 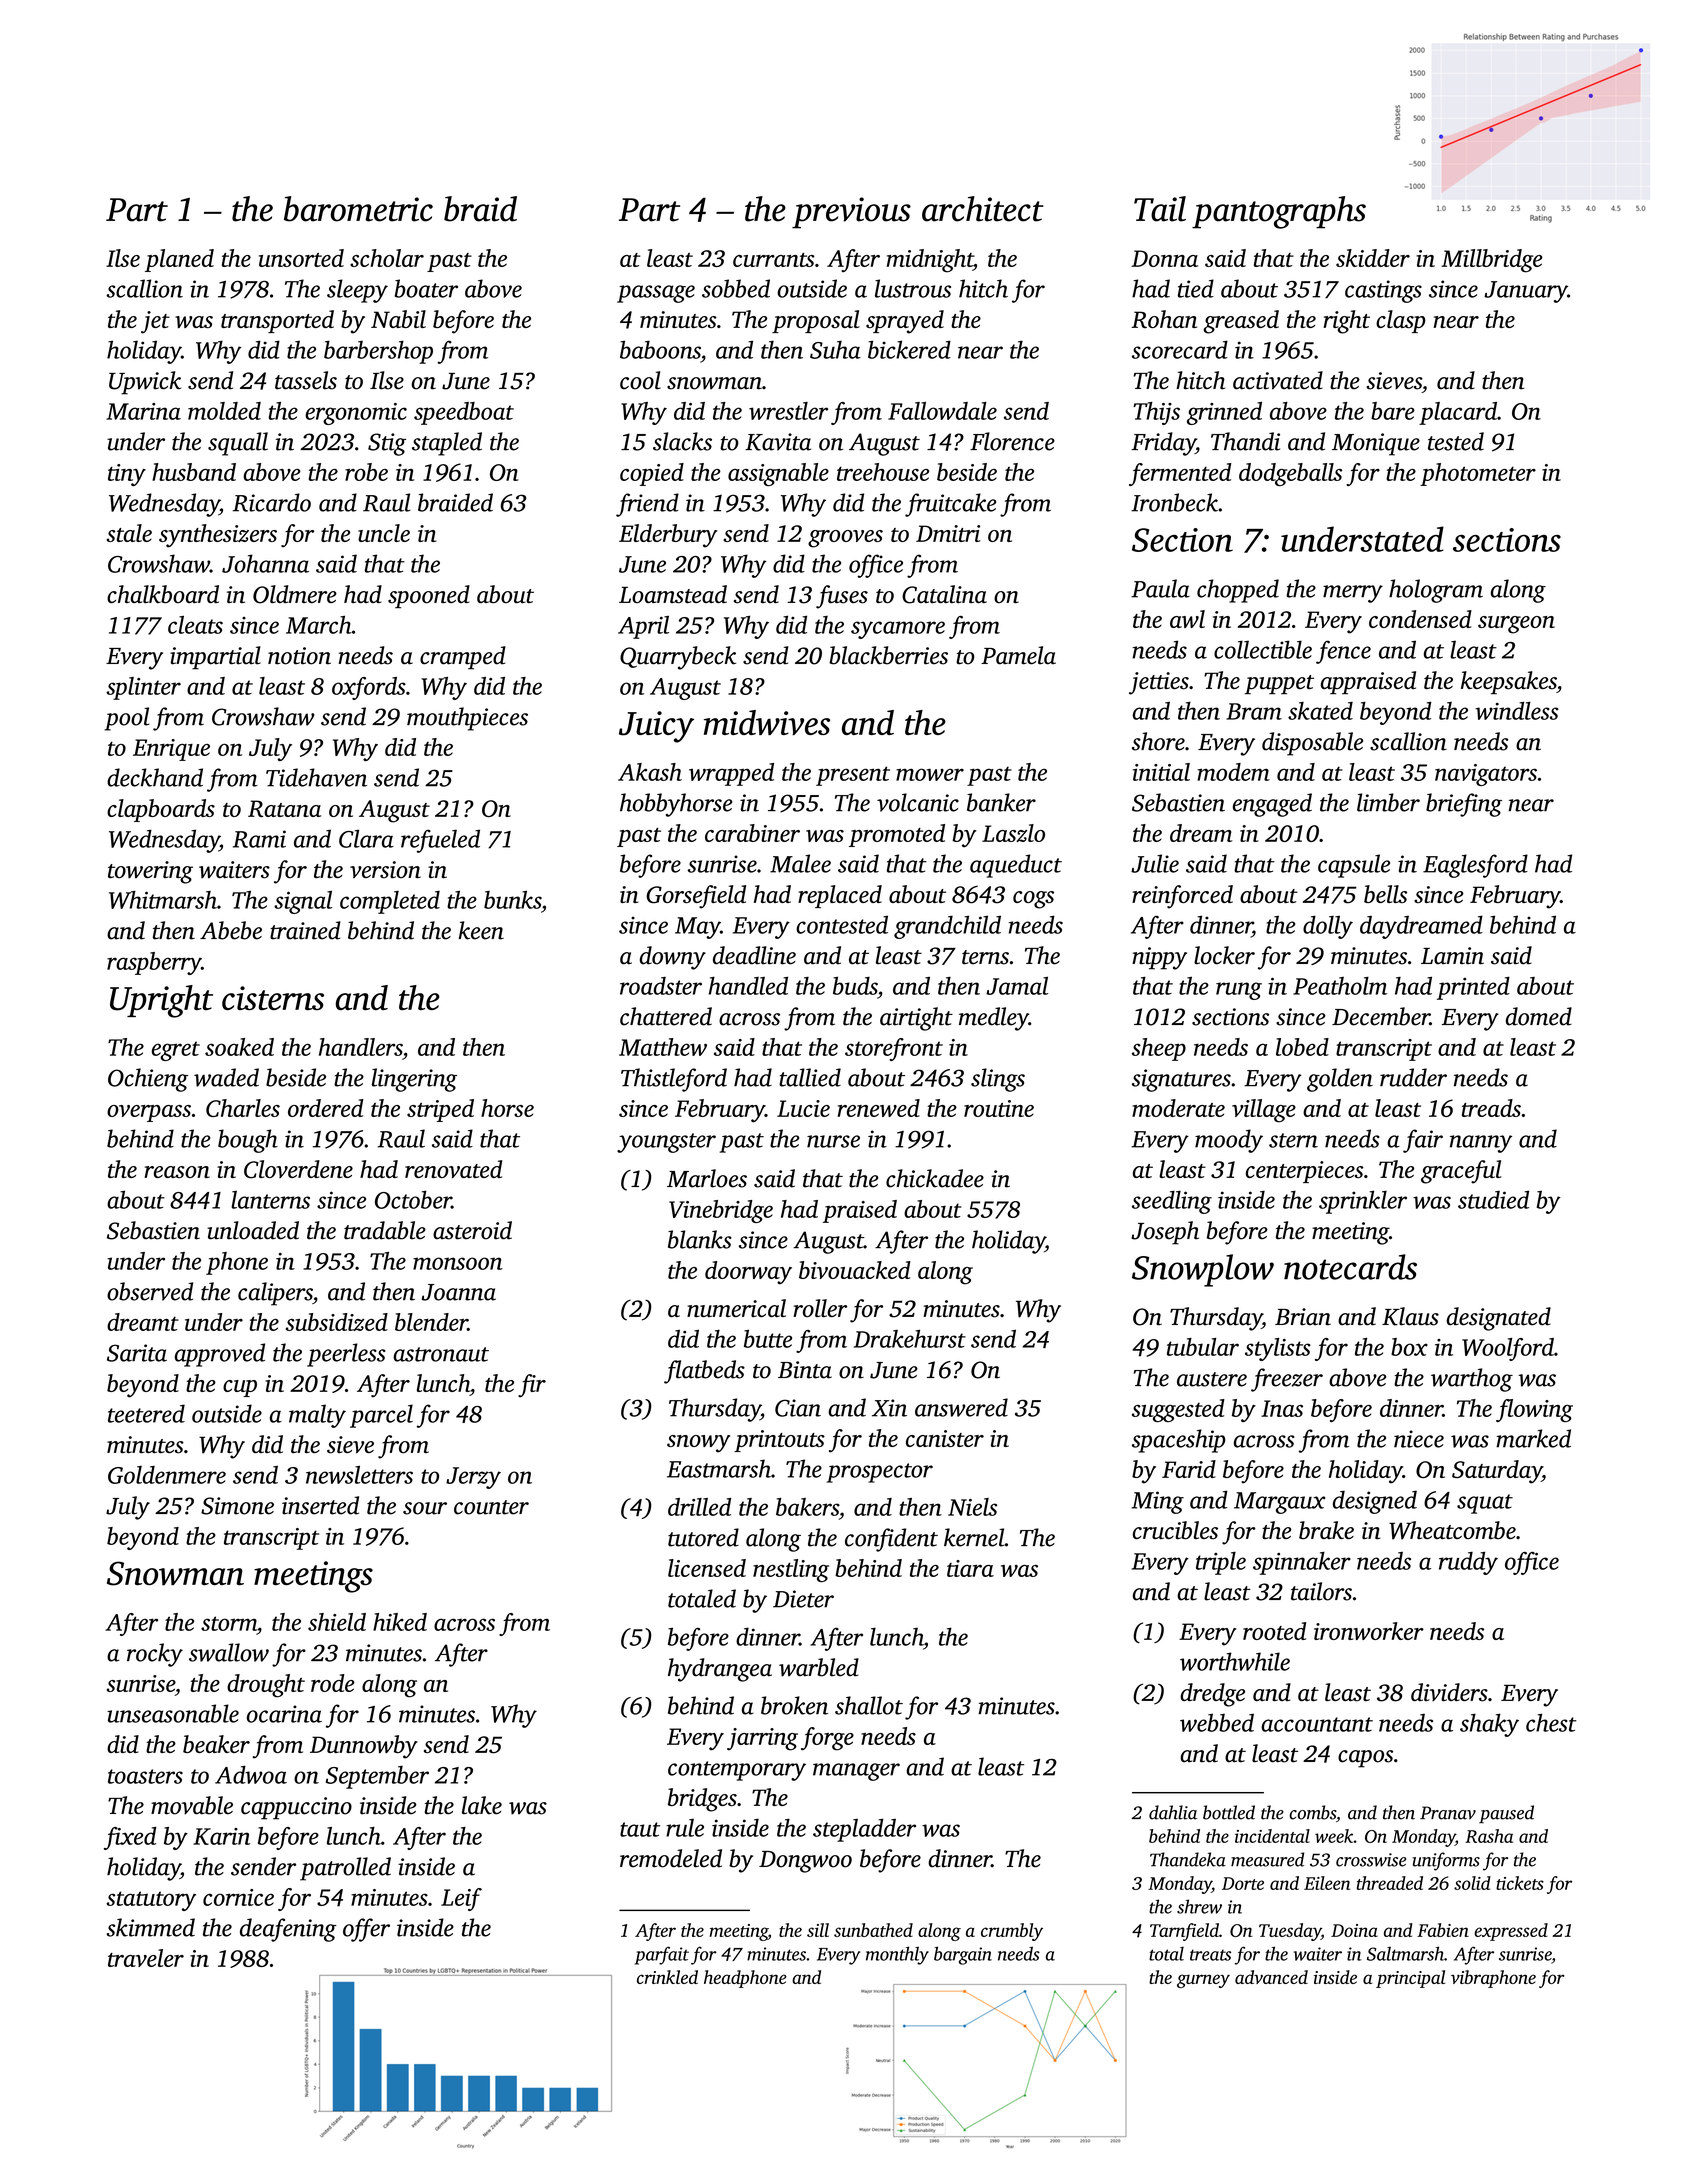 I want to click on stepladder, so click(x=864, y=1830).
